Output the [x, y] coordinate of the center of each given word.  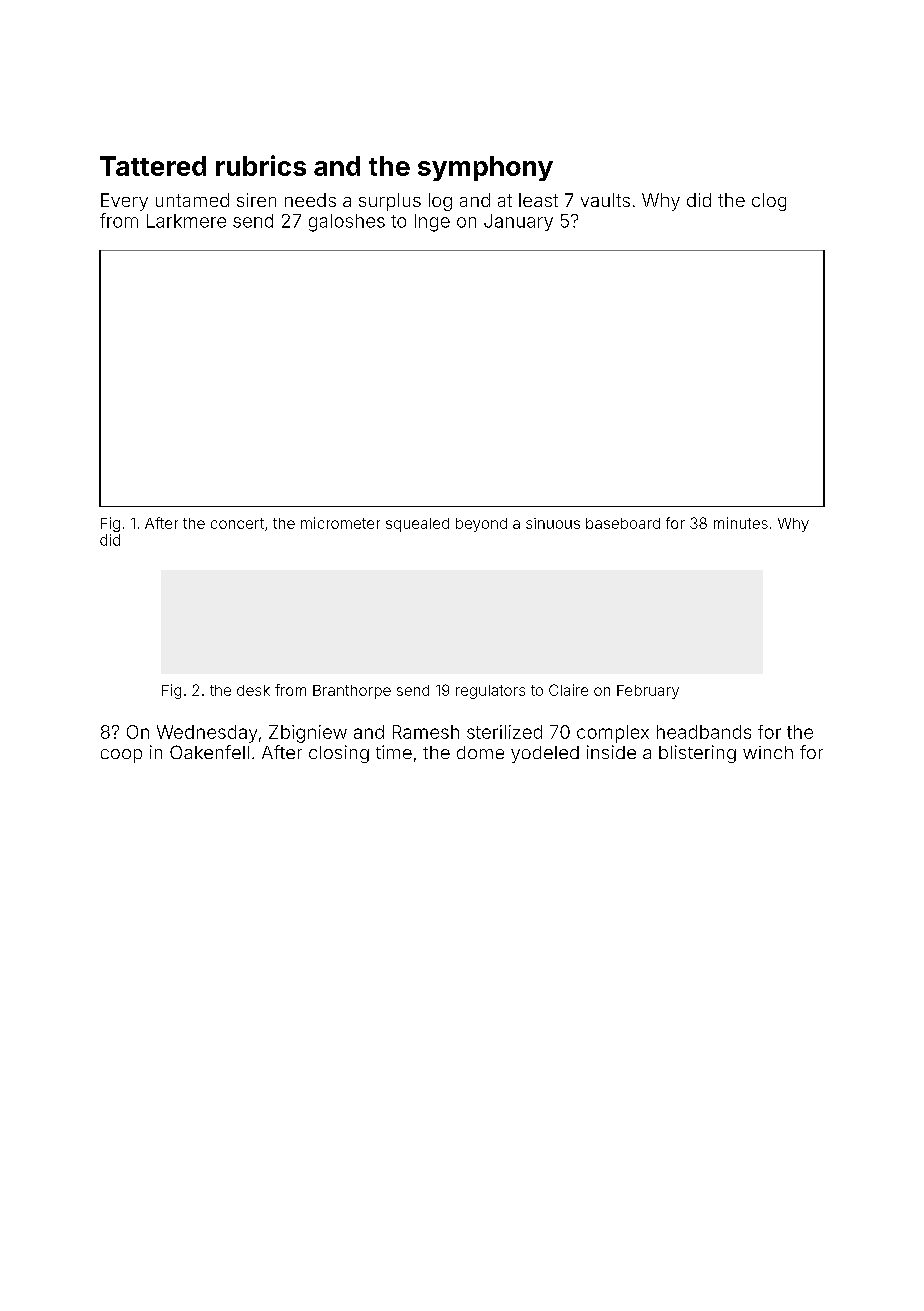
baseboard [623, 523]
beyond [481, 525]
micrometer [340, 523]
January [518, 222]
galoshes [347, 223]
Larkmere [186, 221]
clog [769, 202]
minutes [741, 523]
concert [237, 523]
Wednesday [207, 734]
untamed [192, 200]
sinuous [553, 523]
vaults [605, 200]
